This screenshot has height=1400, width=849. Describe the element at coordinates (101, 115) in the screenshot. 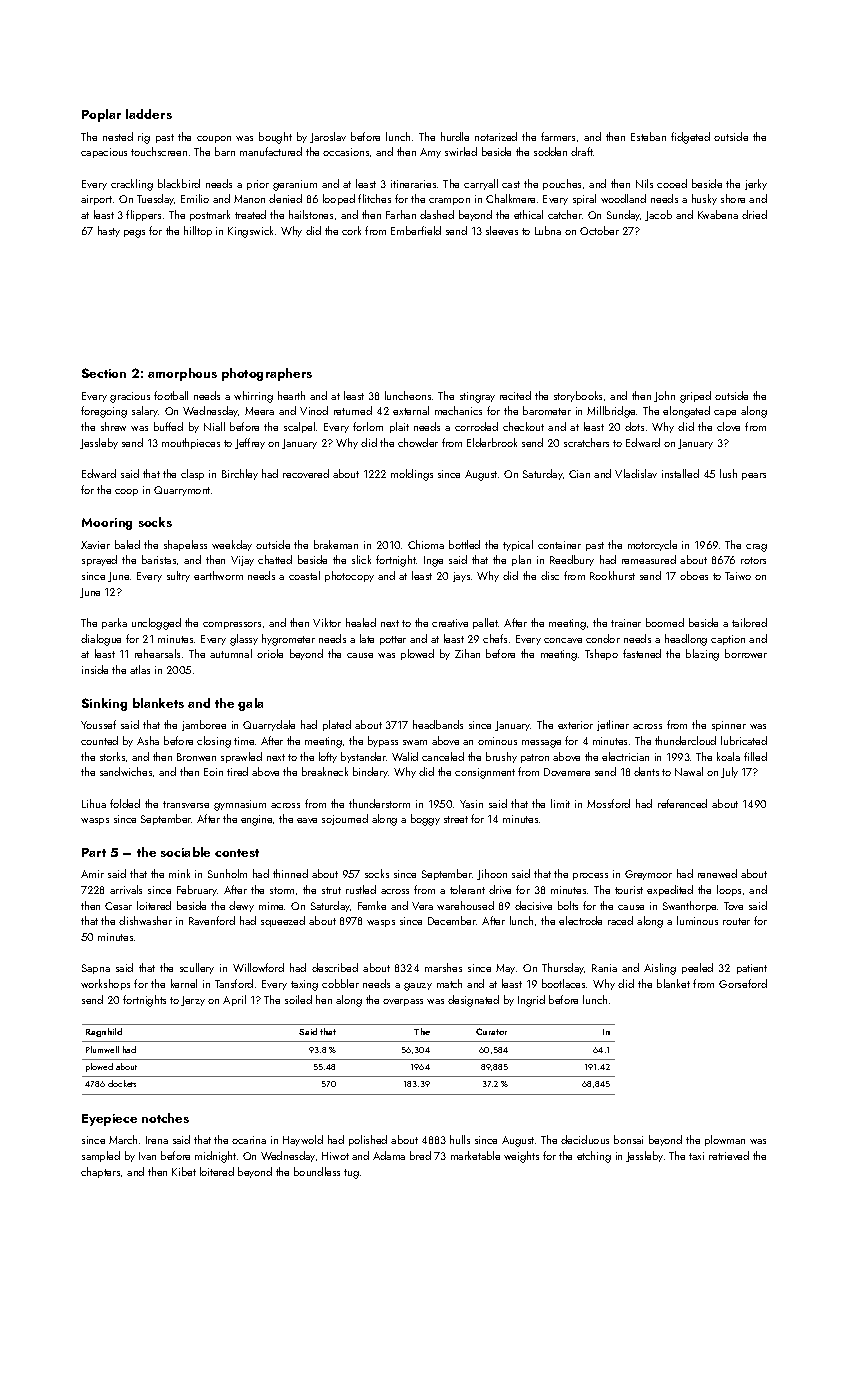

I see `Poplar` at that location.
